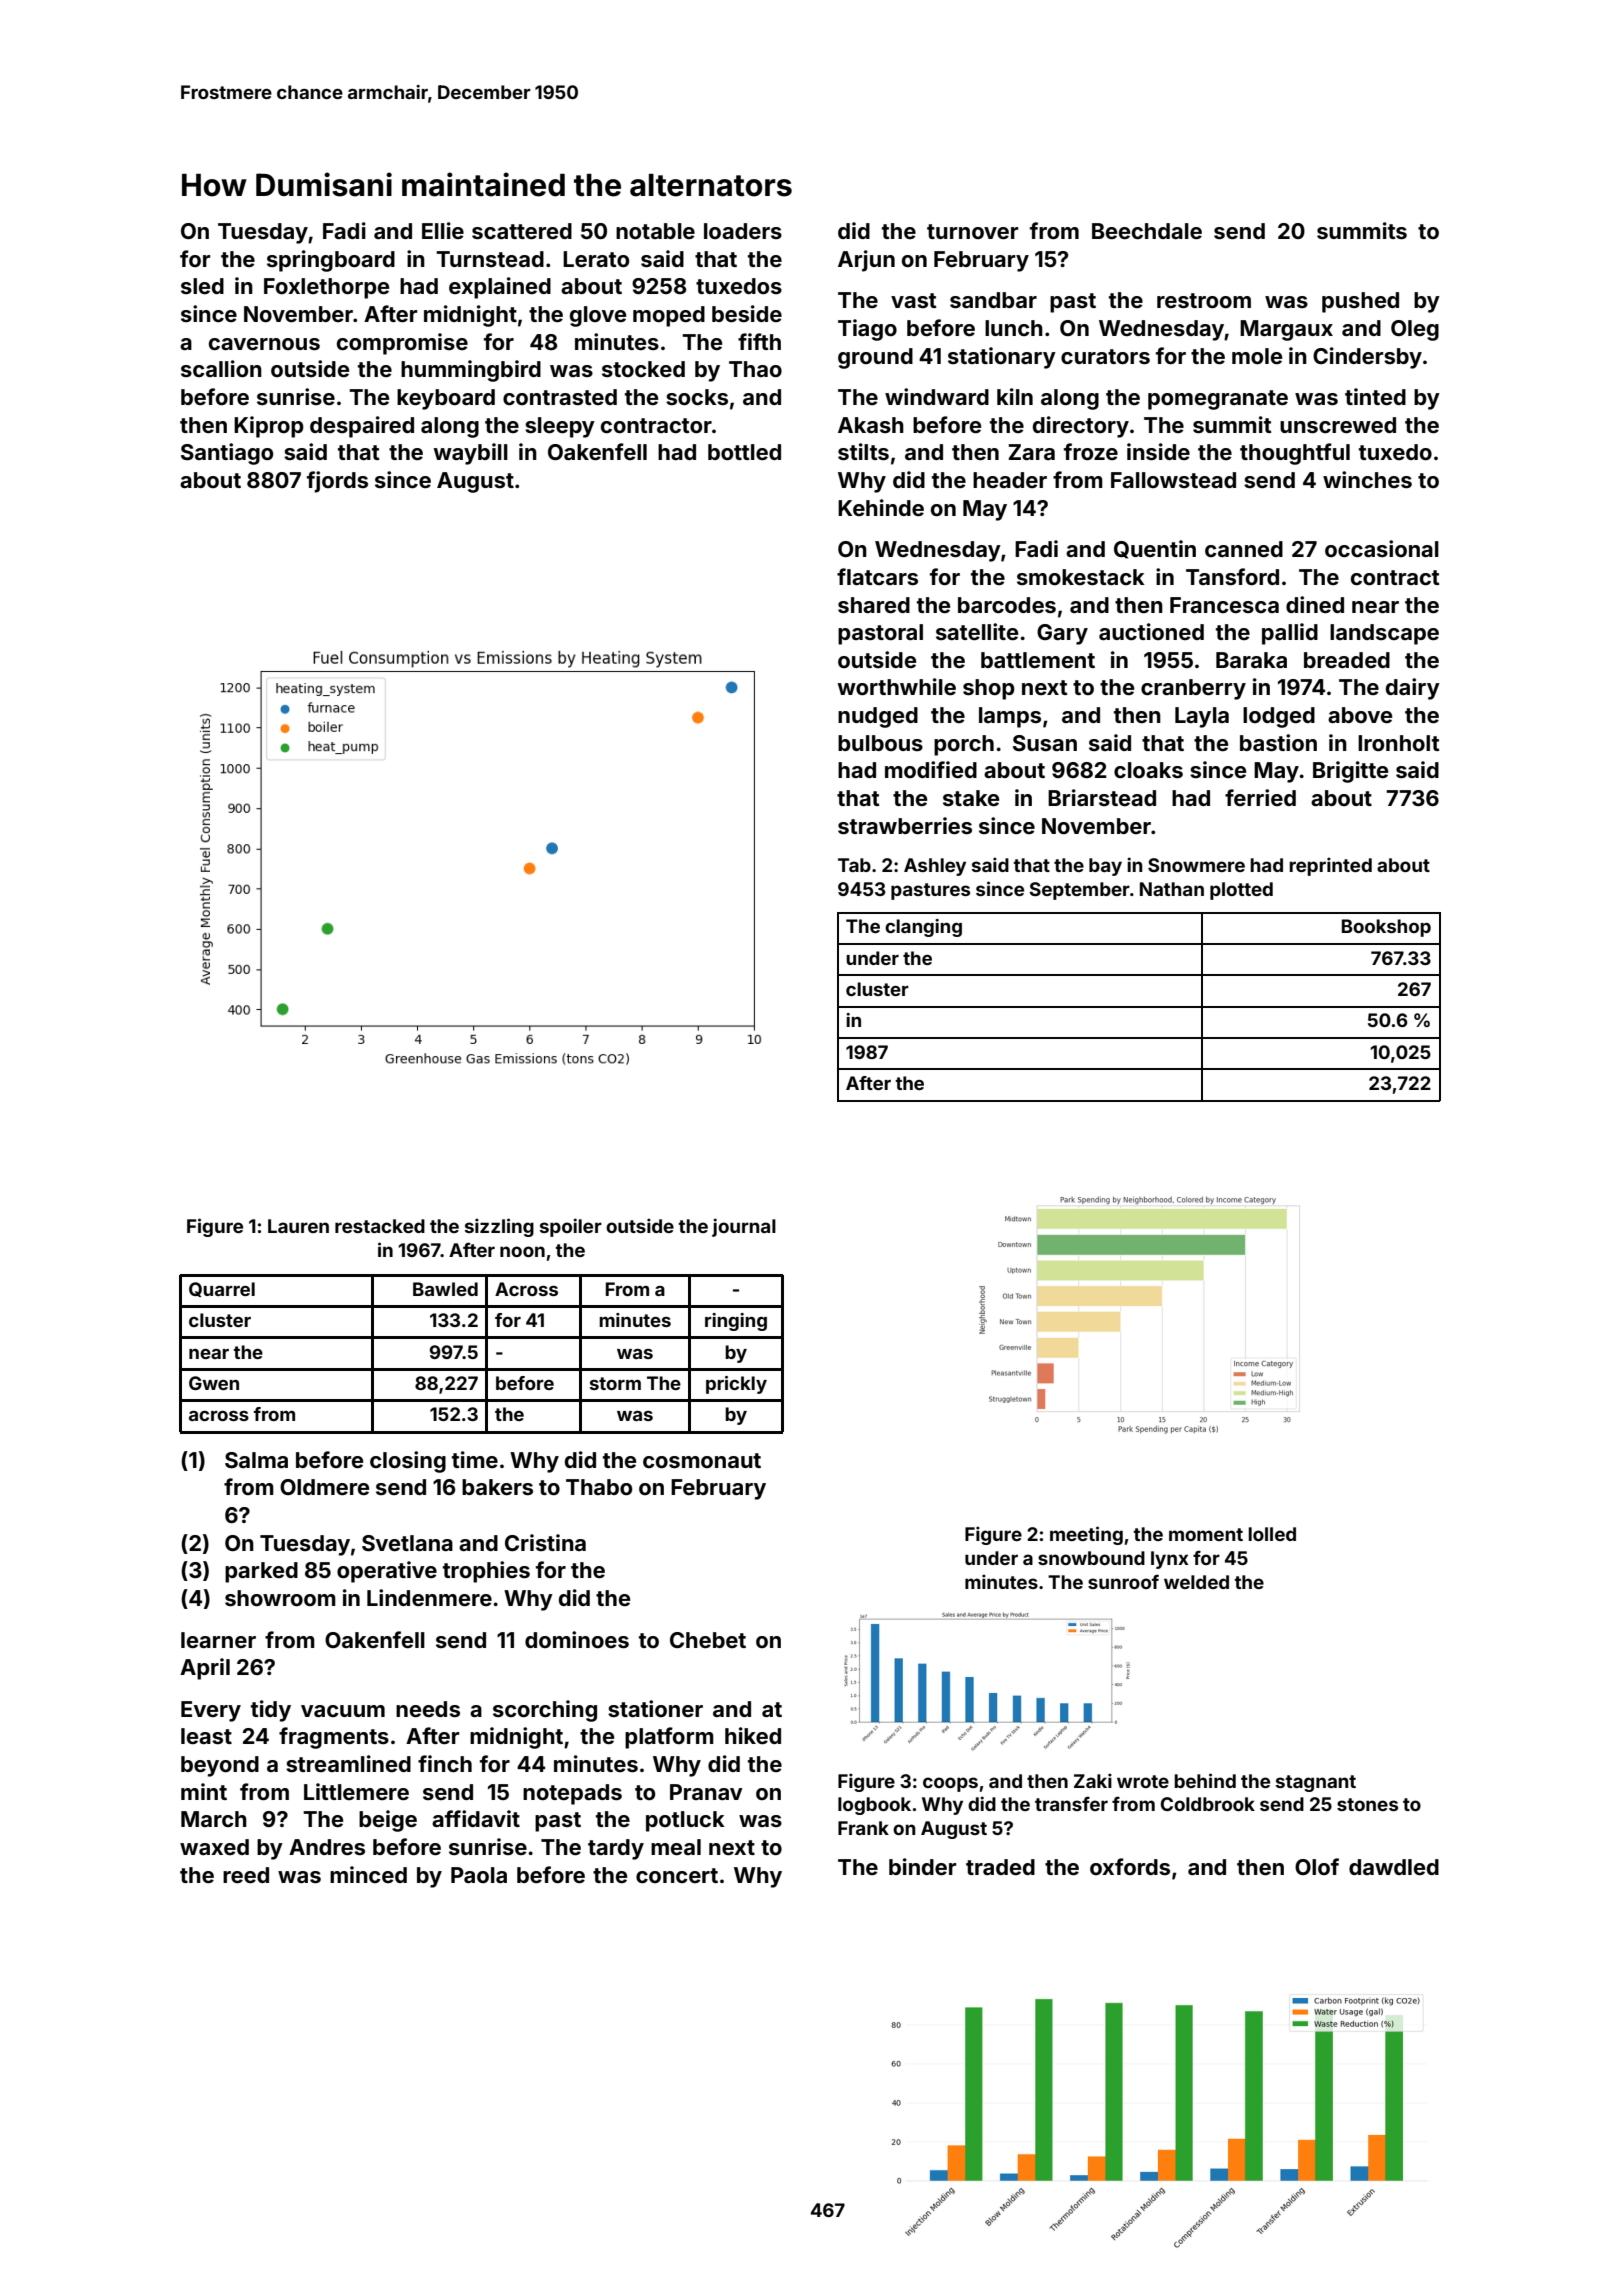  I want to click on Nathan, so click(1172, 889).
